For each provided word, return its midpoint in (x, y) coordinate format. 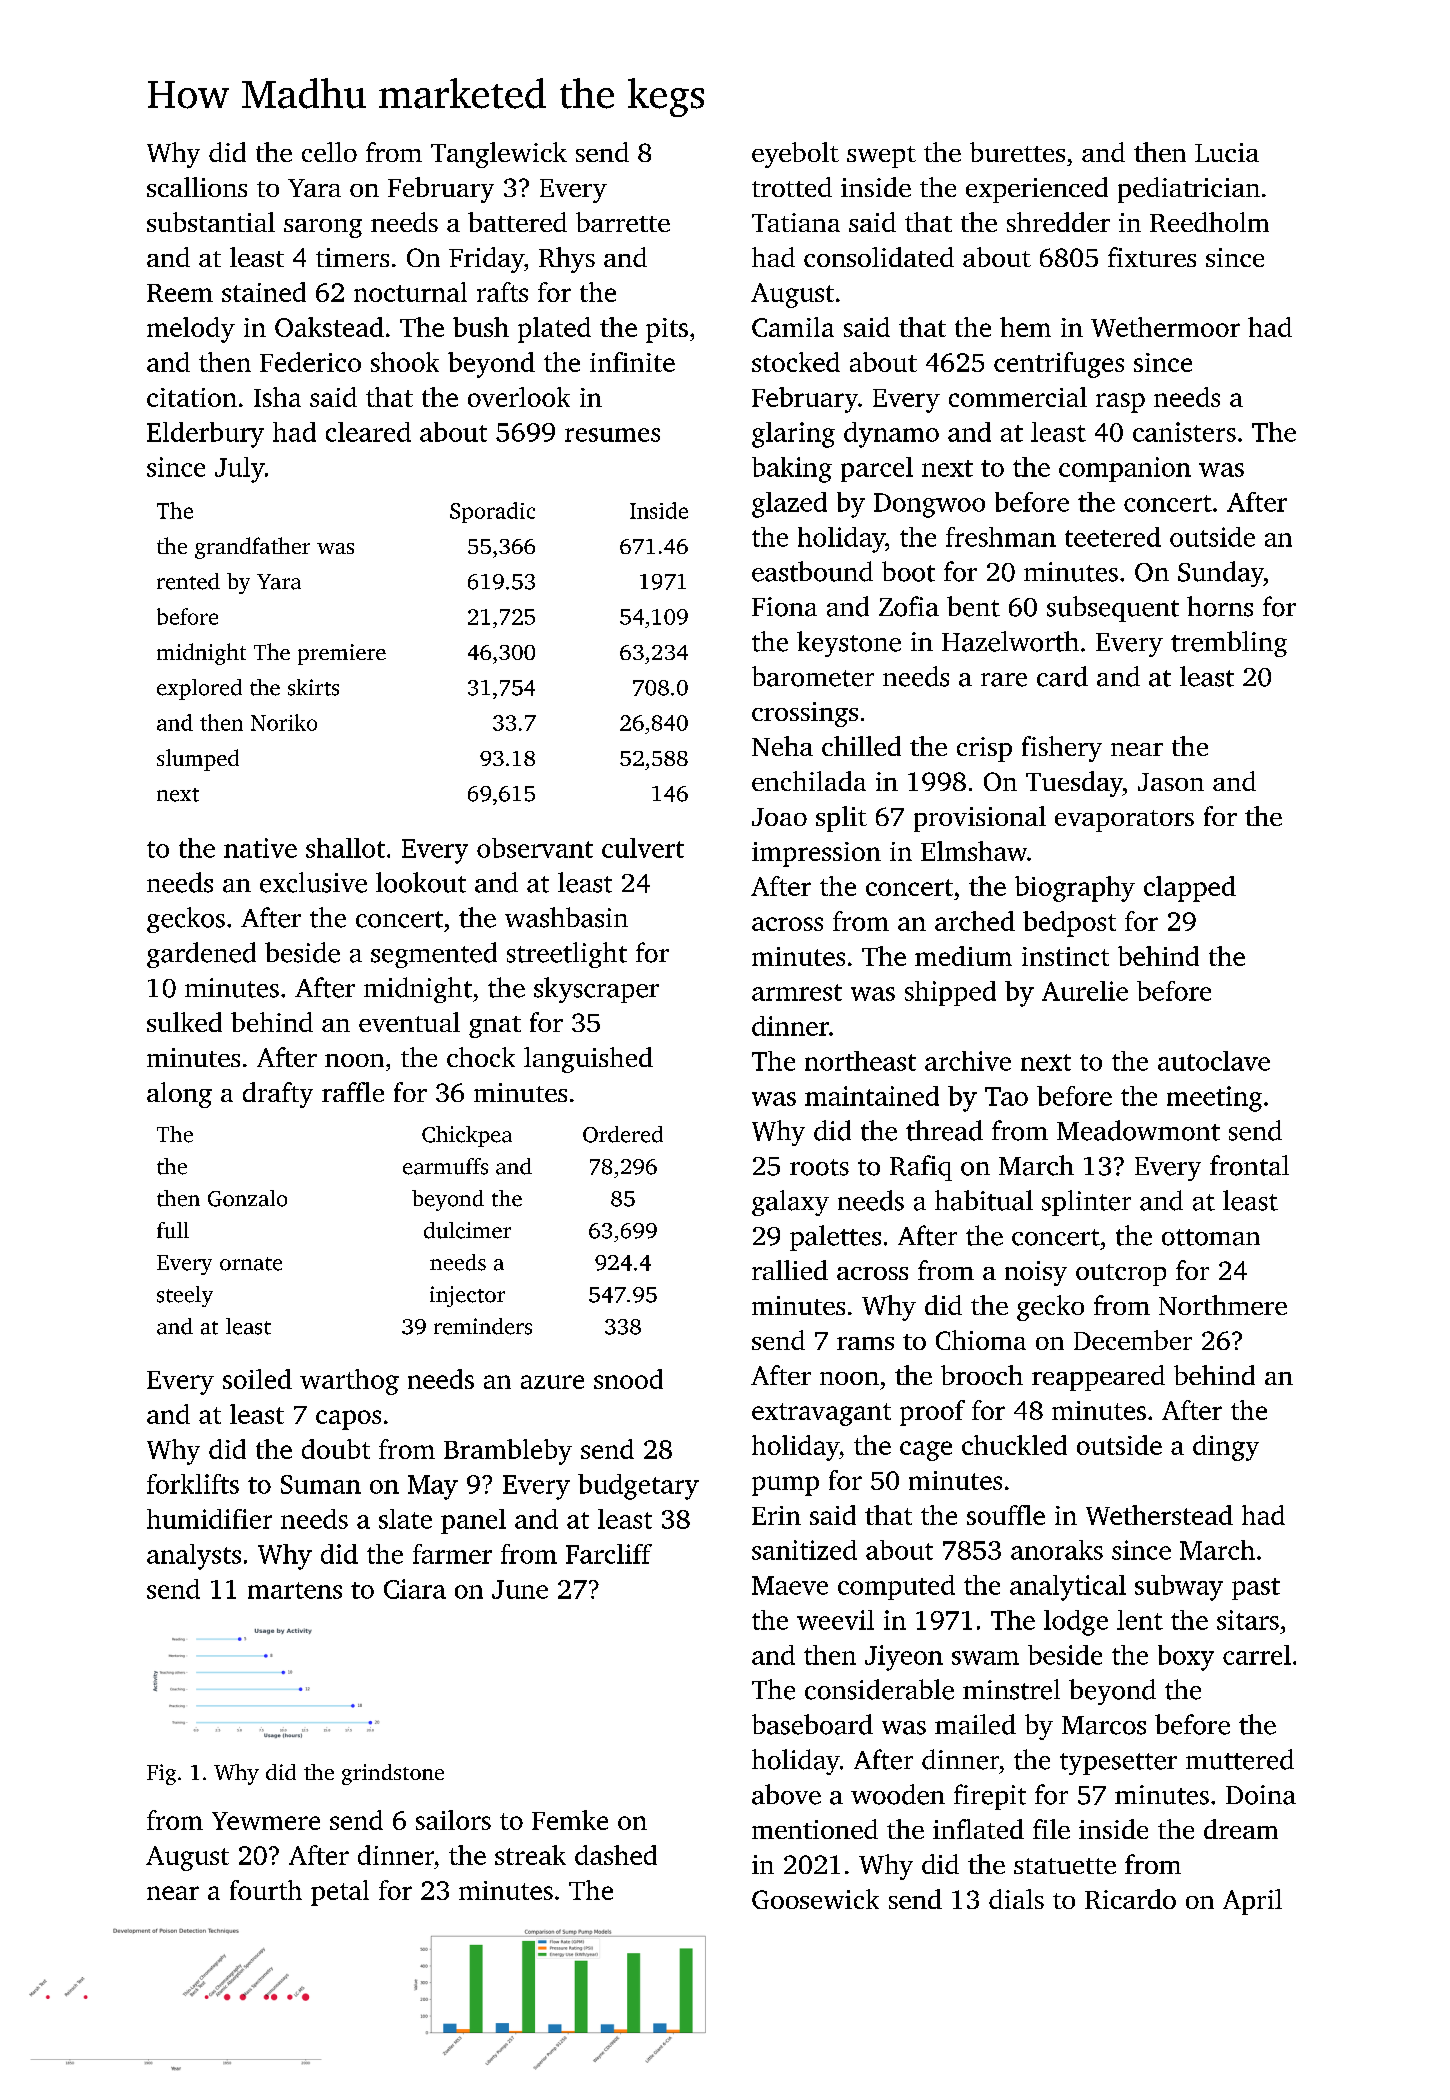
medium (963, 956)
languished (588, 1060)
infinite (632, 362)
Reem (180, 293)
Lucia (1227, 152)
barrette (623, 222)
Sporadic (492, 512)
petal (340, 1893)
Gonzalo (247, 1198)
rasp (1120, 403)
